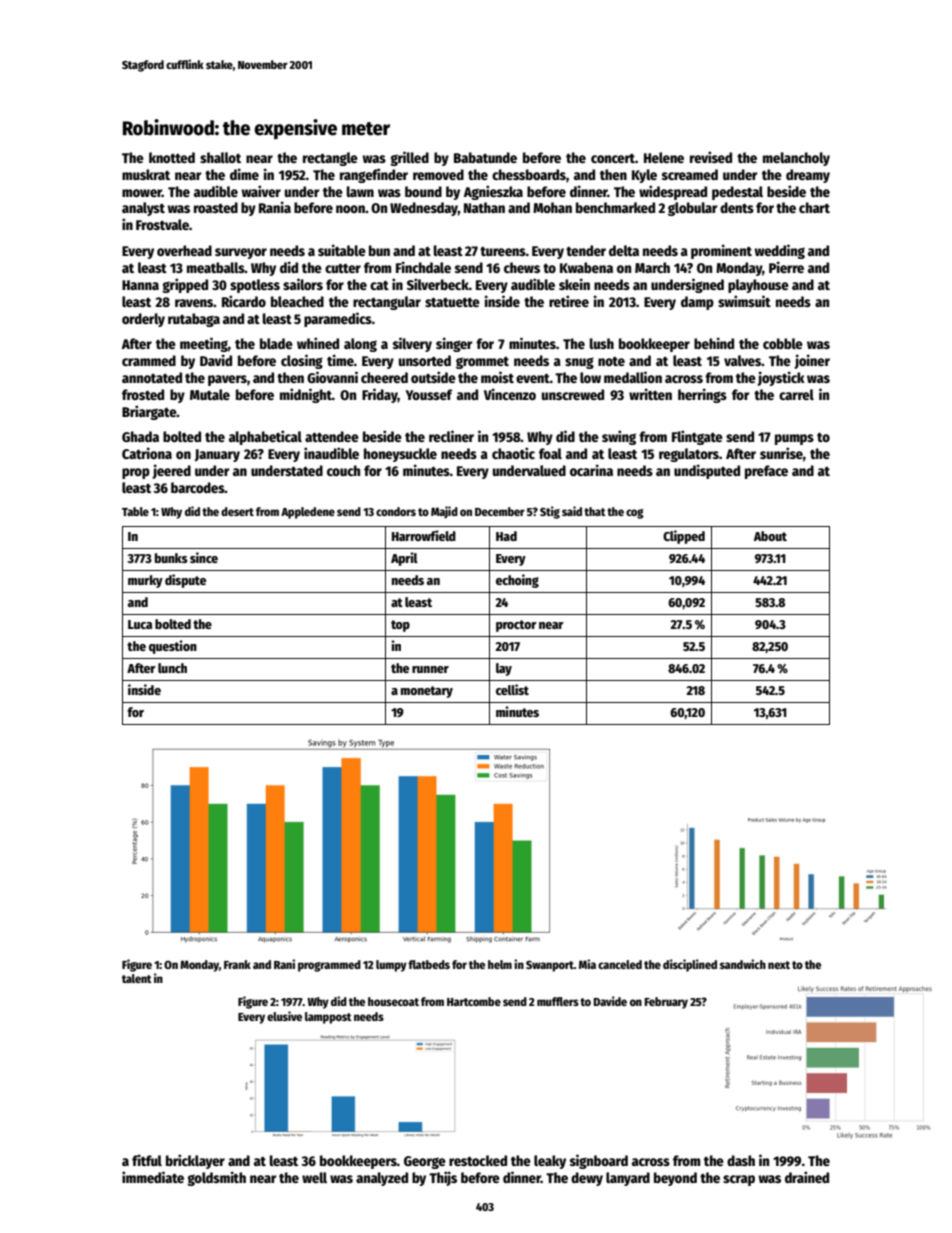 The width and height of the document is (952, 1233). Describe the element at coordinates (146, 174) in the document. I see `muskrat` at that location.
